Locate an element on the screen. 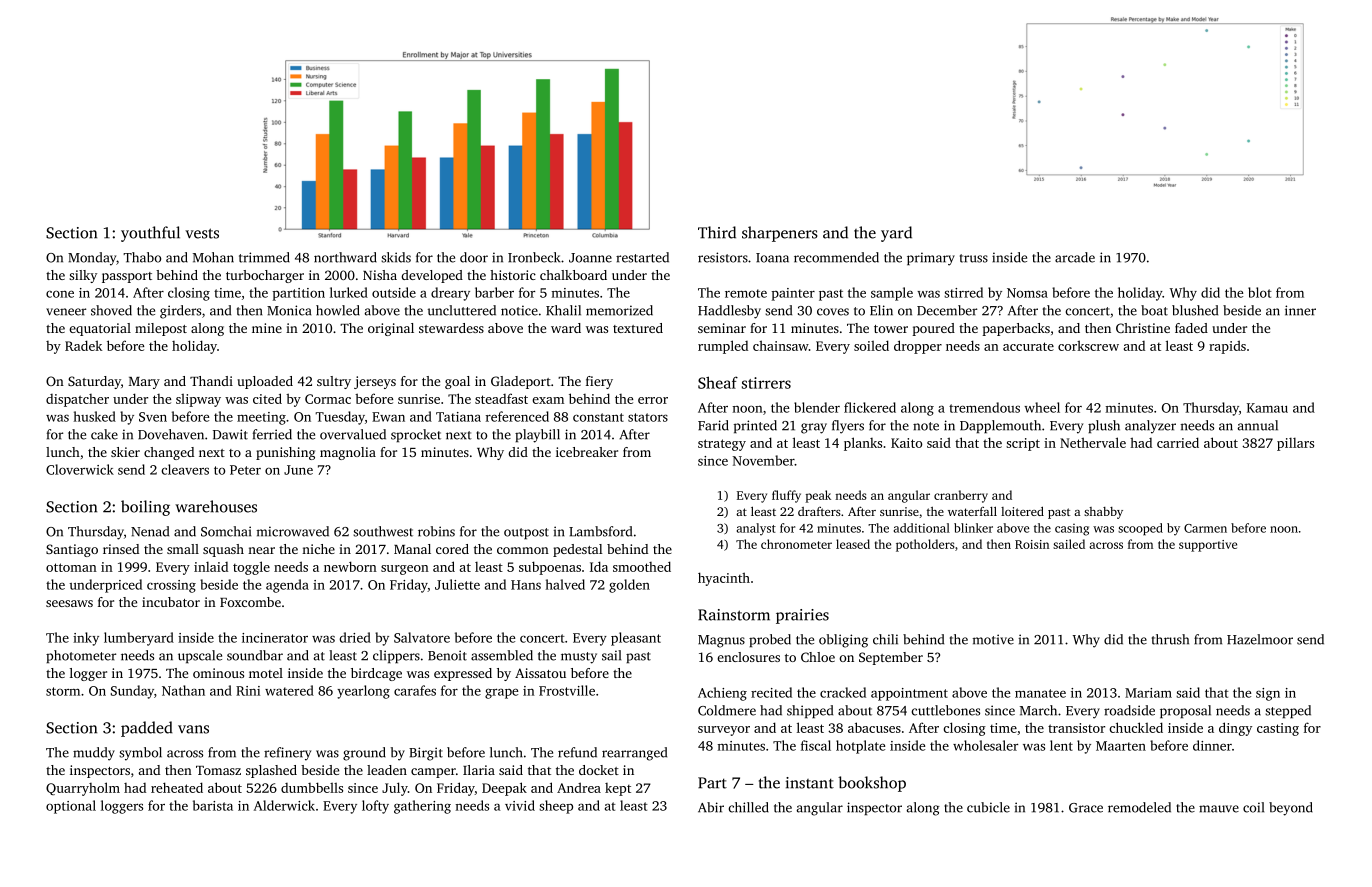 This screenshot has width=1372, height=887. vests is located at coordinates (202, 233).
